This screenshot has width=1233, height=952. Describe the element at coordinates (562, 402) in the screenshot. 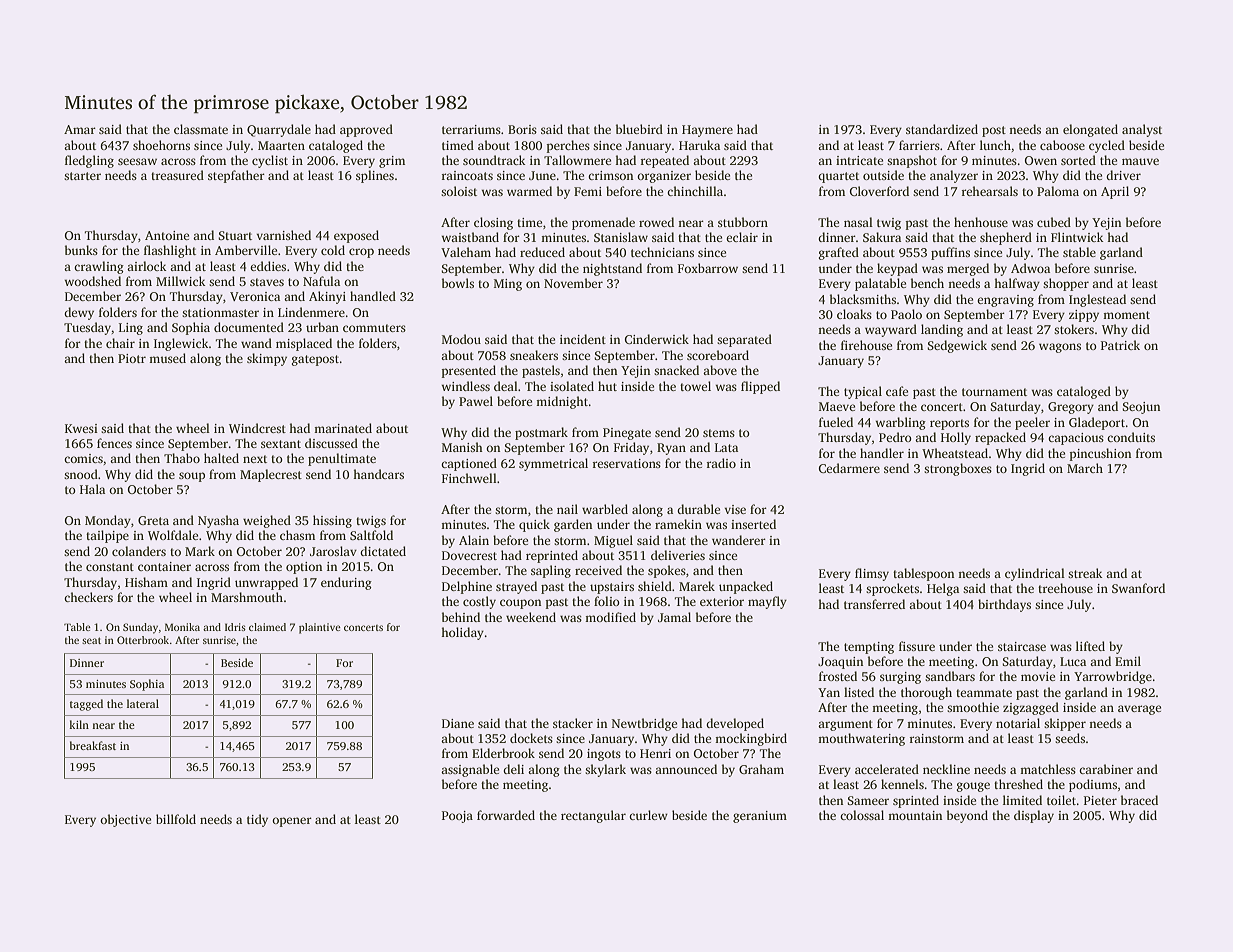

I see `midnight` at that location.
